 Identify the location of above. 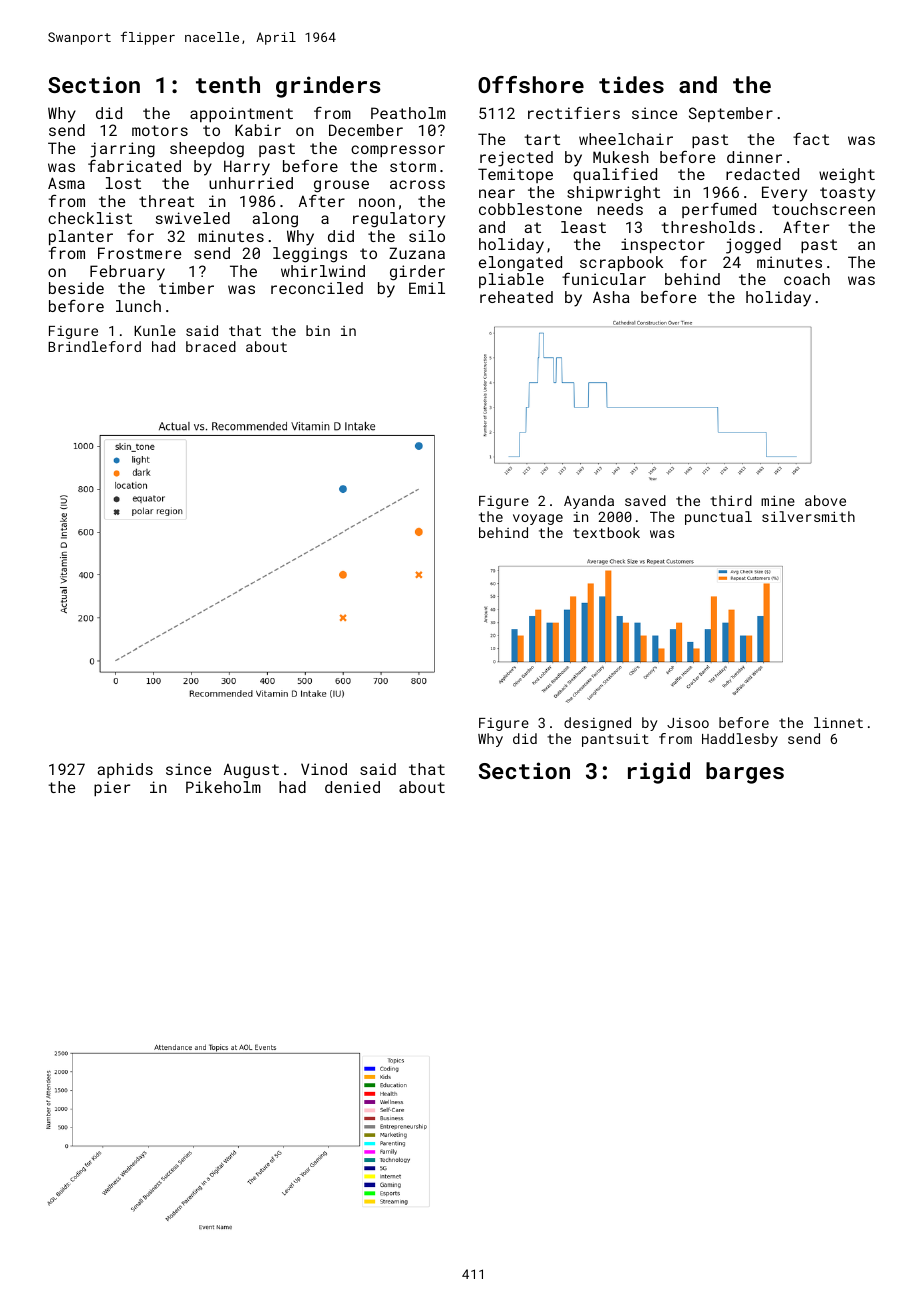
(825, 500).
